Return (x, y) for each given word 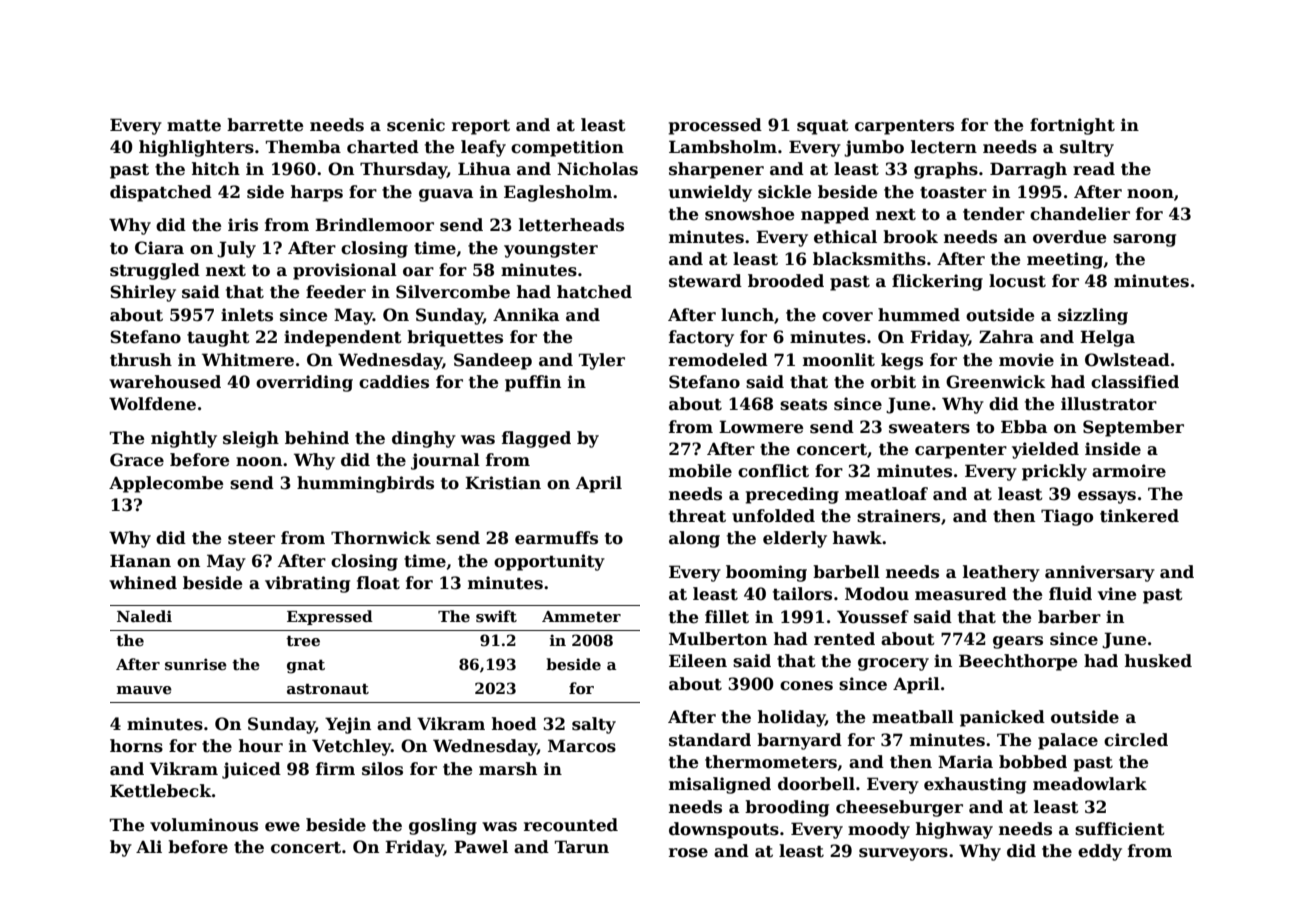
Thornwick (381, 538)
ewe (282, 827)
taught (218, 338)
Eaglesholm (558, 193)
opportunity (549, 562)
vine (1117, 594)
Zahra (1006, 337)
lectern (944, 147)
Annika (526, 314)
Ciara (159, 248)
